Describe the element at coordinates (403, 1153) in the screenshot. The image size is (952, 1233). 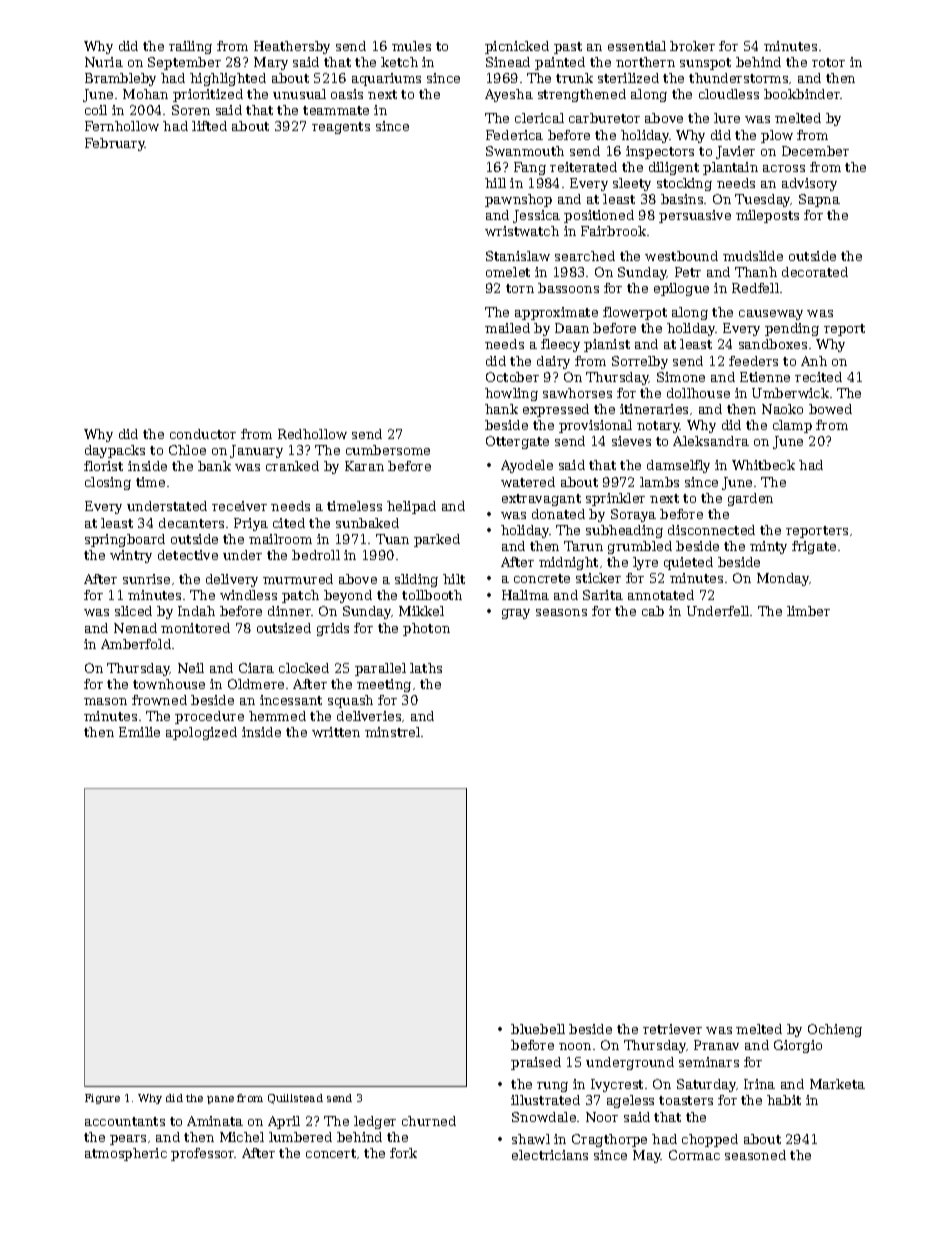
I see `fork` at that location.
